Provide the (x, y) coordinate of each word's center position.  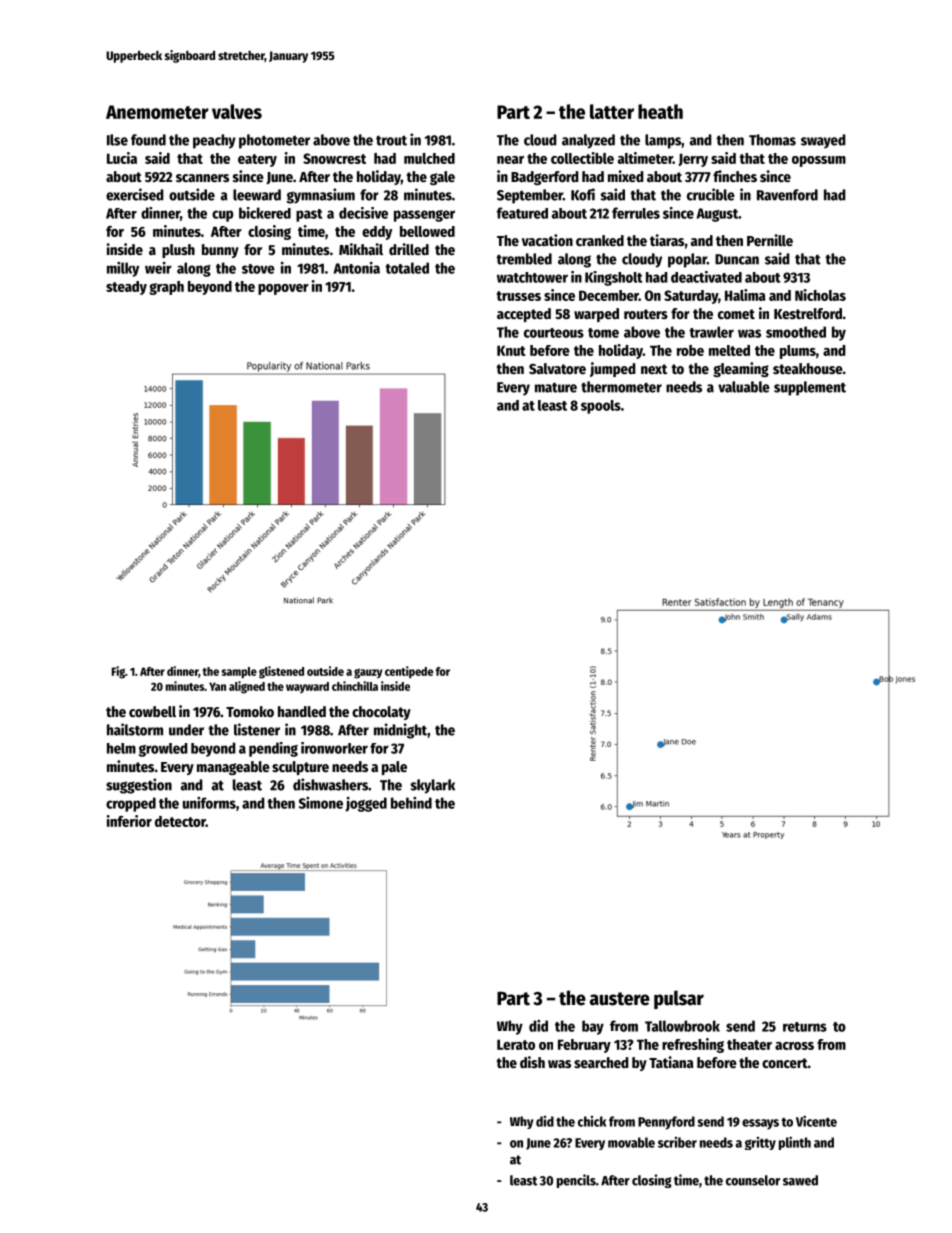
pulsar (679, 999)
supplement (810, 388)
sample (239, 673)
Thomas (772, 140)
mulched (429, 158)
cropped (131, 804)
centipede (409, 672)
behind (411, 803)
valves (237, 111)
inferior (129, 821)
